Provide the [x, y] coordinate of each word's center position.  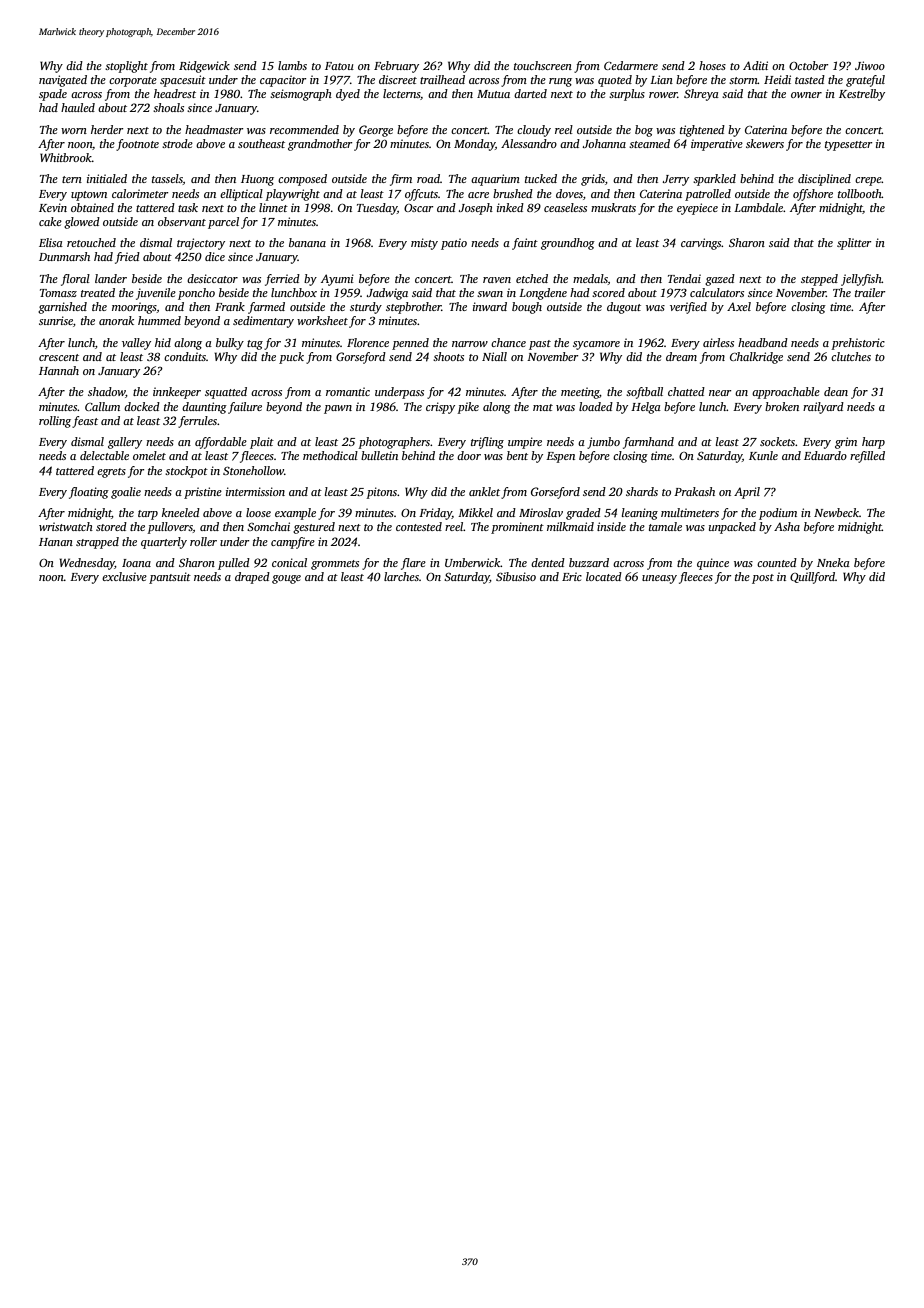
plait [262, 443]
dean [836, 391]
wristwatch [66, 526]
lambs [292, 65]
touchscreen [543, 65]
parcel [223, 223]
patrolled [708, 195]
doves [569, 193]
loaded [596, 406]
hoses [712, 65]
